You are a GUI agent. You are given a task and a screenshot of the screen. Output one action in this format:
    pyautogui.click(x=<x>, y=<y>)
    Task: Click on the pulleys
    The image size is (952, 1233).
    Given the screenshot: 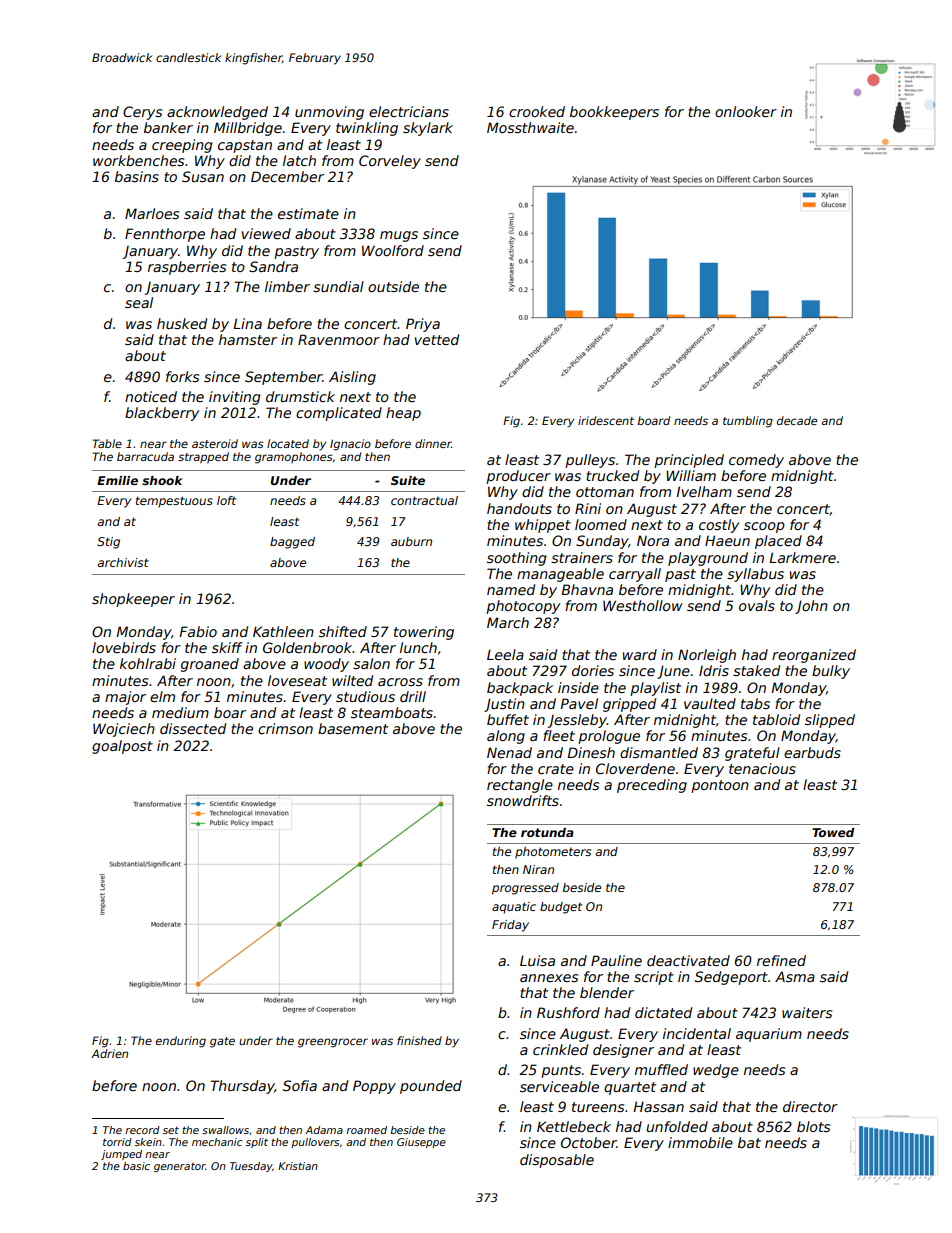 What is the action you would take?
    pyautogui.click(x=590, y=461)
